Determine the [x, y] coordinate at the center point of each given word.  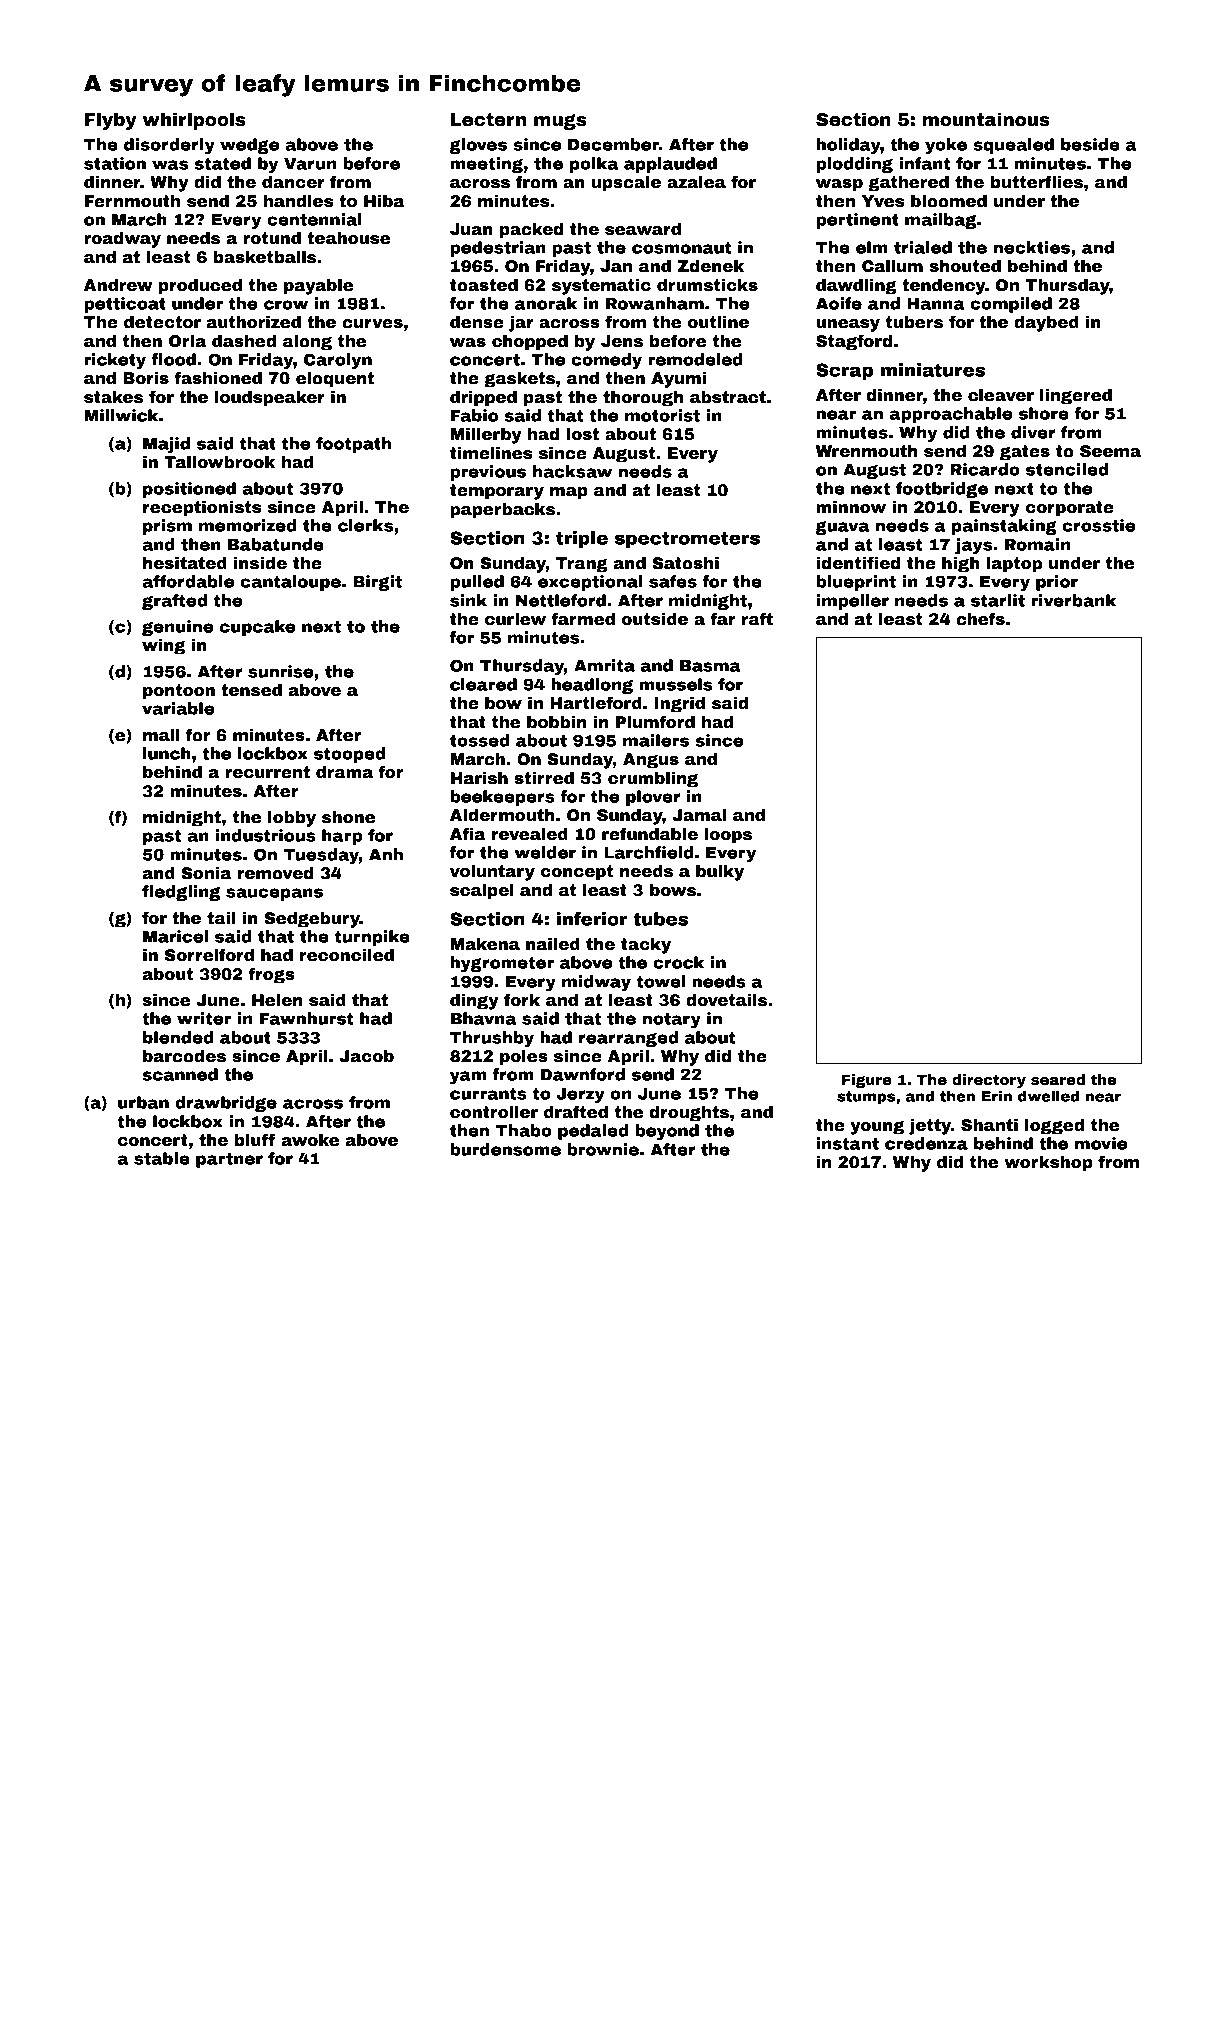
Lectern [488, 120]
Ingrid [679, 705]
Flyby [110, 121]
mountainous [986, 119]
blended [178, 1037]
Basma [710, 666]
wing [163, 647]
